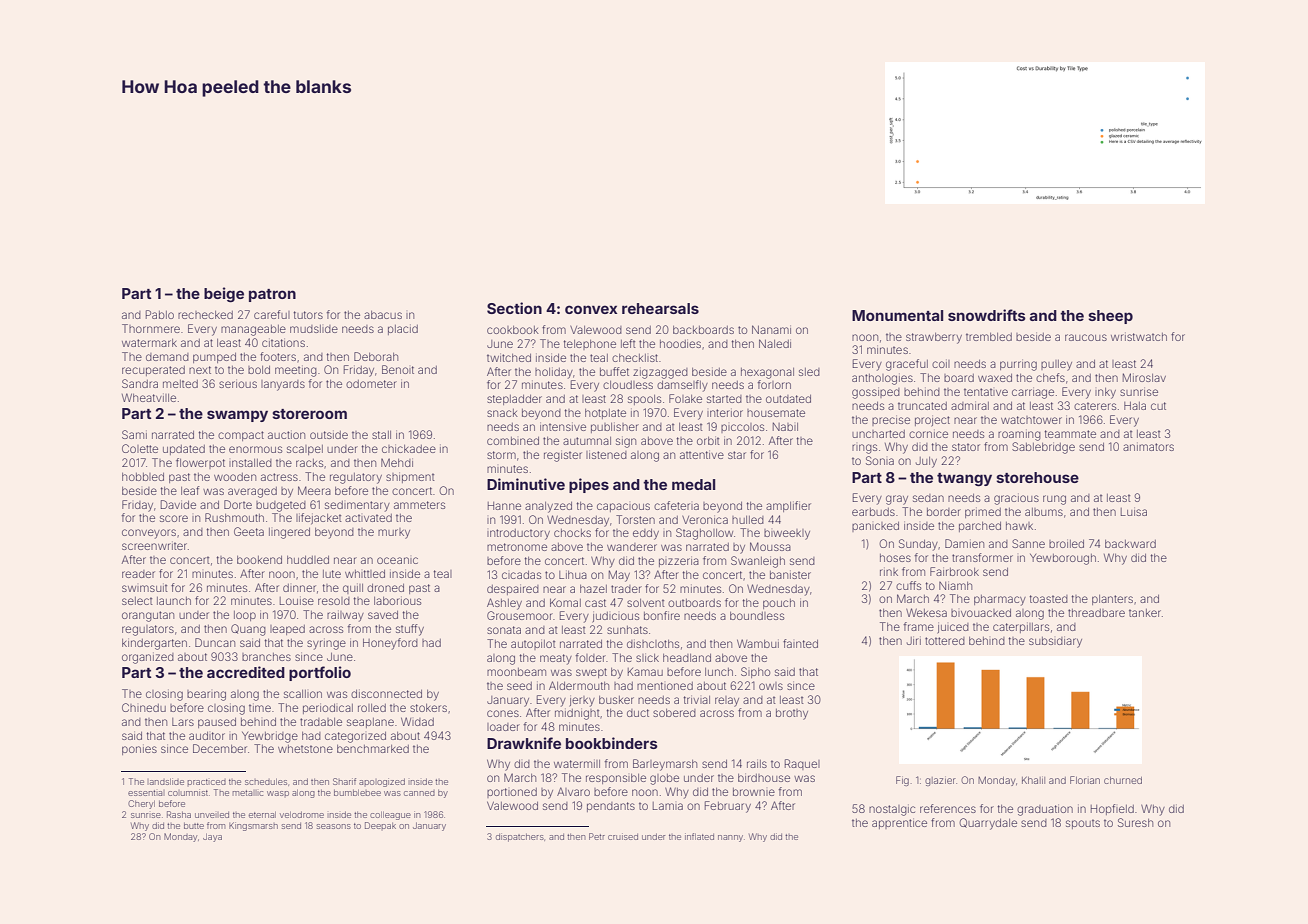  What do you see at coordinates (1033, 780) in the image?
I see `Khalil` at bounding box center [1033, 780].
